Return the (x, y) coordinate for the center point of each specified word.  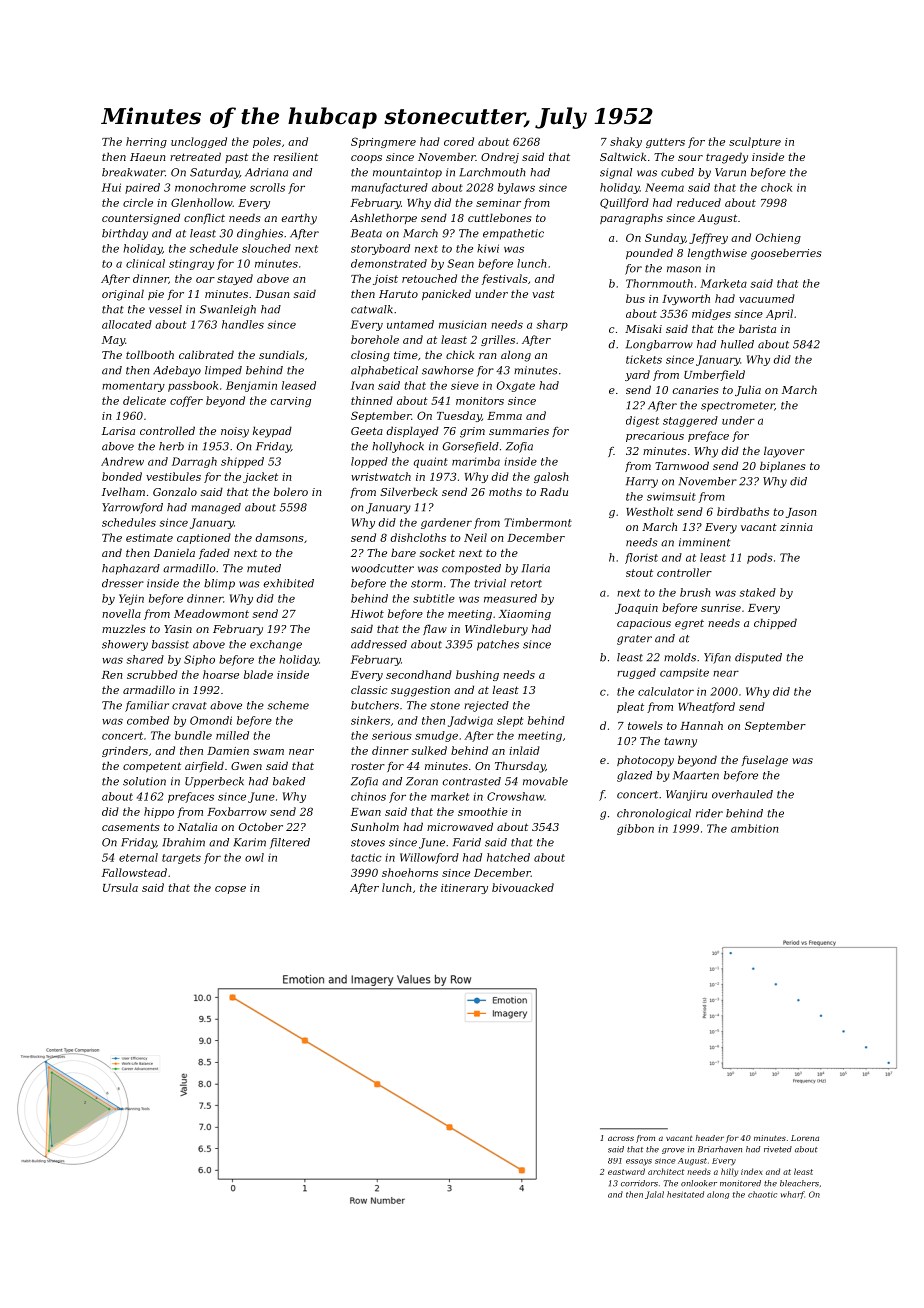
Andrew (122, 461)
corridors (639, 1183)
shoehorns (410, 872)
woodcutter (383, 568)
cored (459, 141)
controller (684, 572)
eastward (626, 1171)
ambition (754, 828)
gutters (665, 143)
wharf (793, 1195)
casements (131, 827)
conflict (204, 218)
